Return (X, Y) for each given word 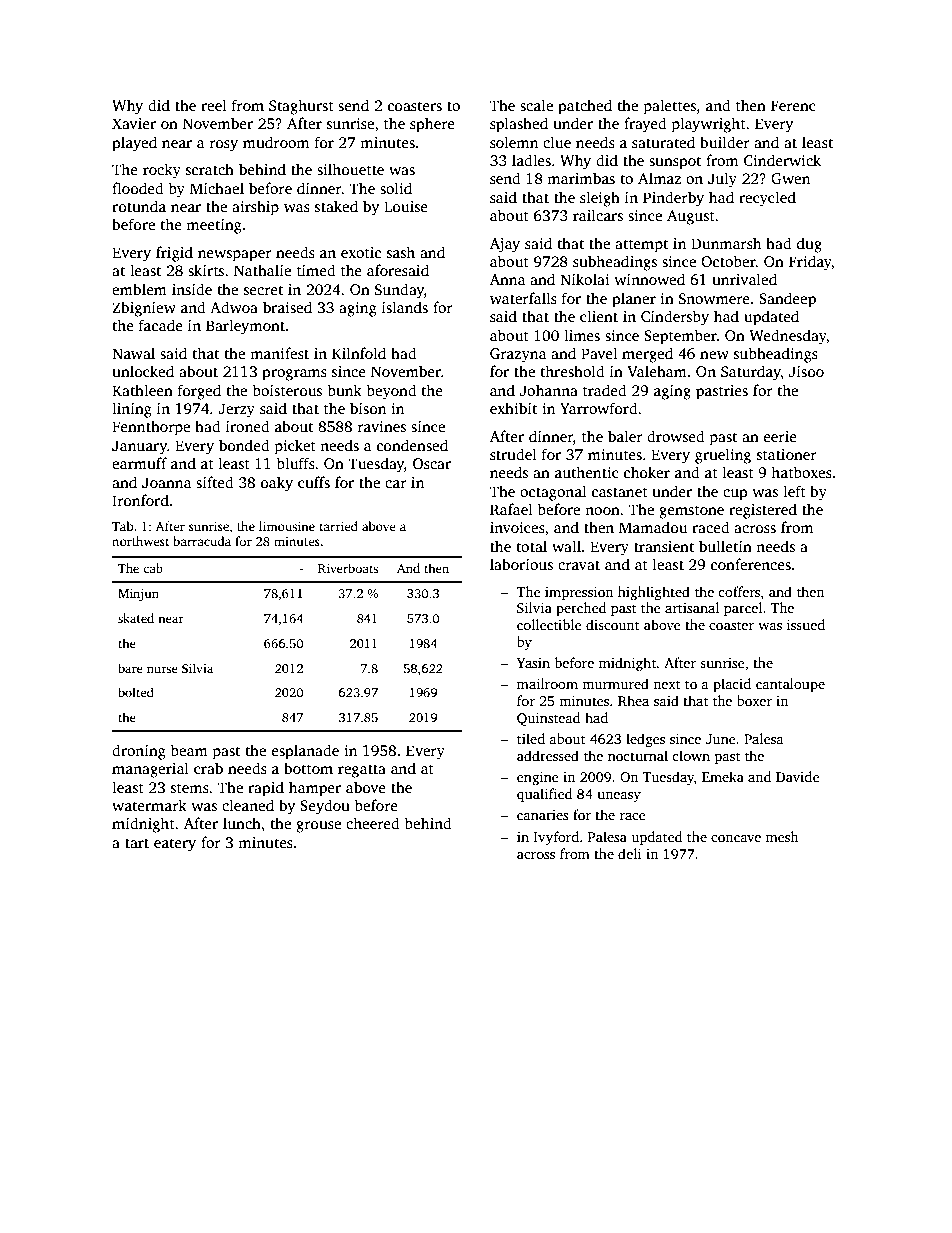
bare (130, 668)
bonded (244, 445)
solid (396, 188)
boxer (754, 700)
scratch (210, 169)
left (794, 491)
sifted (215, 482)
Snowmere (714, 299)
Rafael (511, 509)
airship (255, 208)
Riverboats (348, 568)
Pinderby (673, 199)
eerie (780, 436)
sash (401, 252)
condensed (412, 445)
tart (137, 843)
